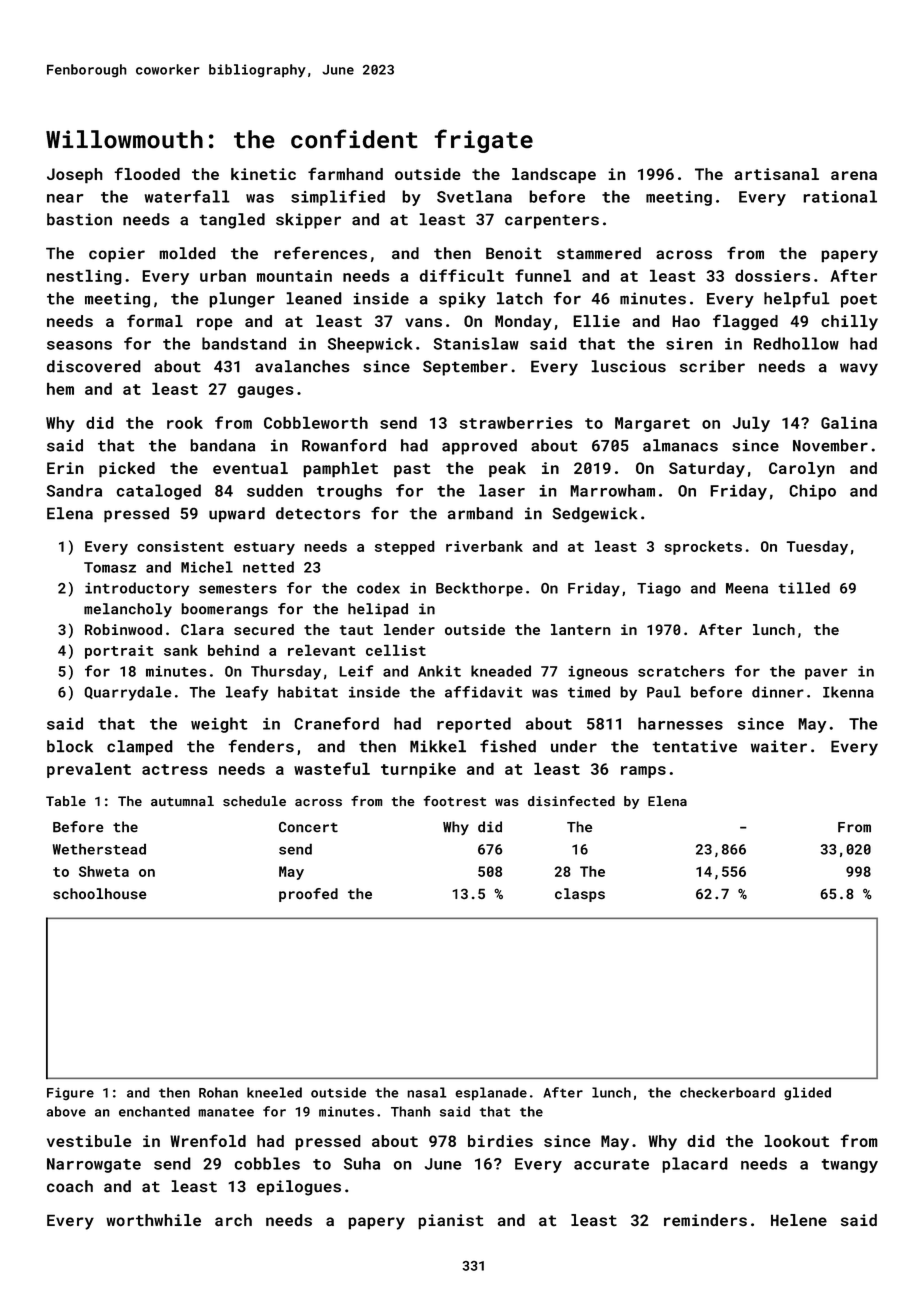 The width and height of the screenshot is (924, 1308). What do you see at coordinates (807, 1093) in the screenshot?
I see `glided` at bounding box center [807, 1093].
